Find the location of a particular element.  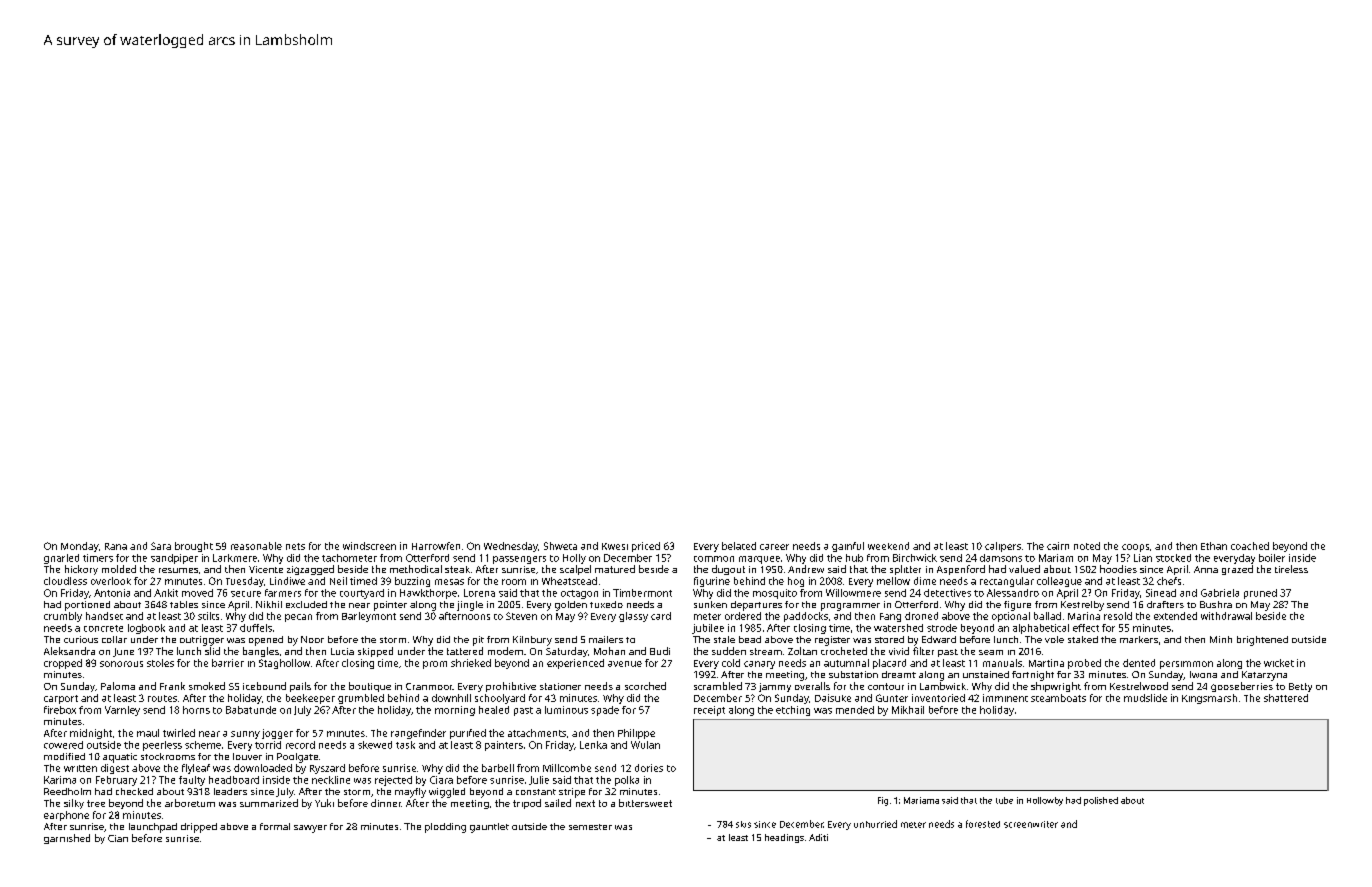

mosquito is located at coordinates (775, 594).
